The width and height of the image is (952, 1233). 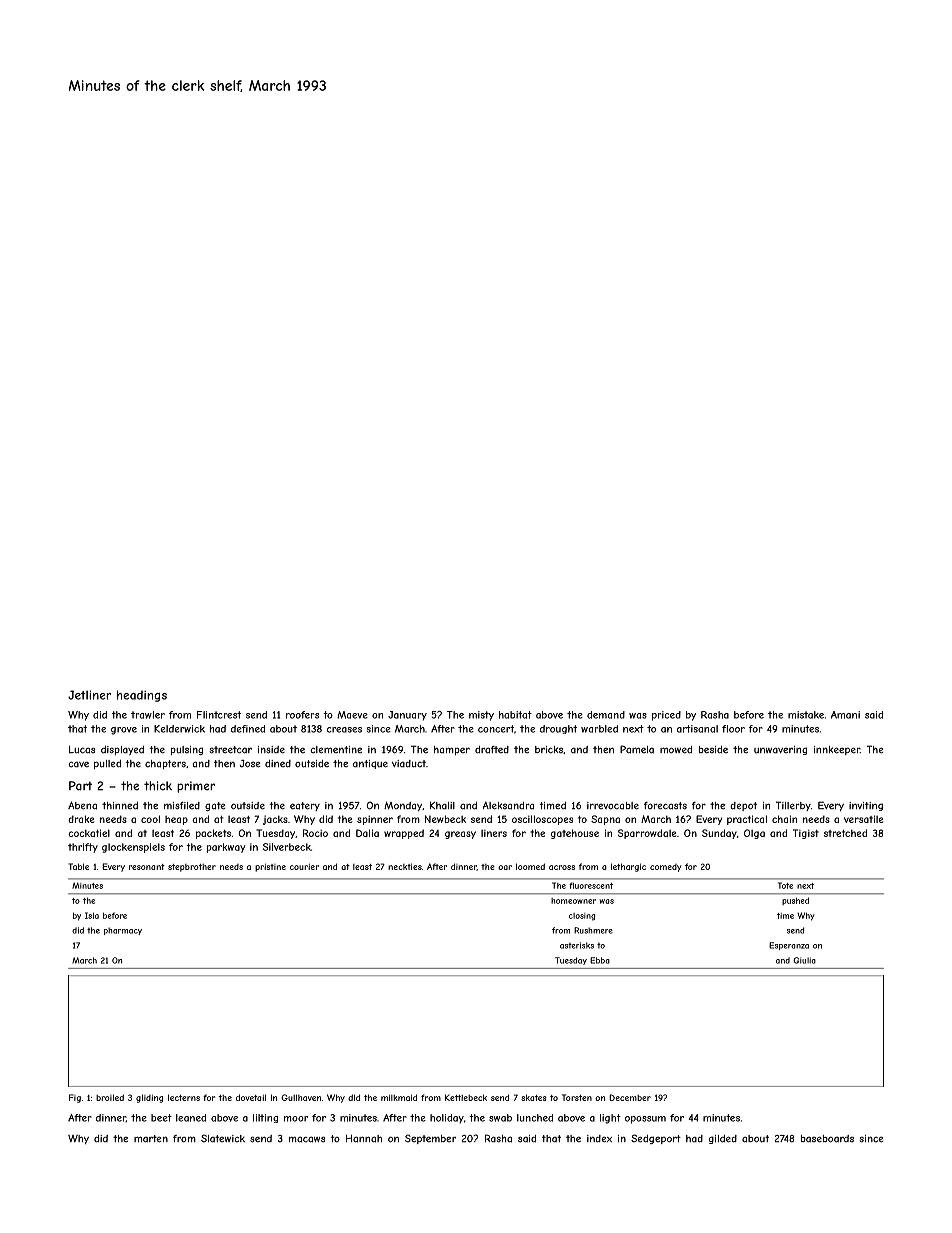 I want to click on pulsing, so click(x=187, y=750).
